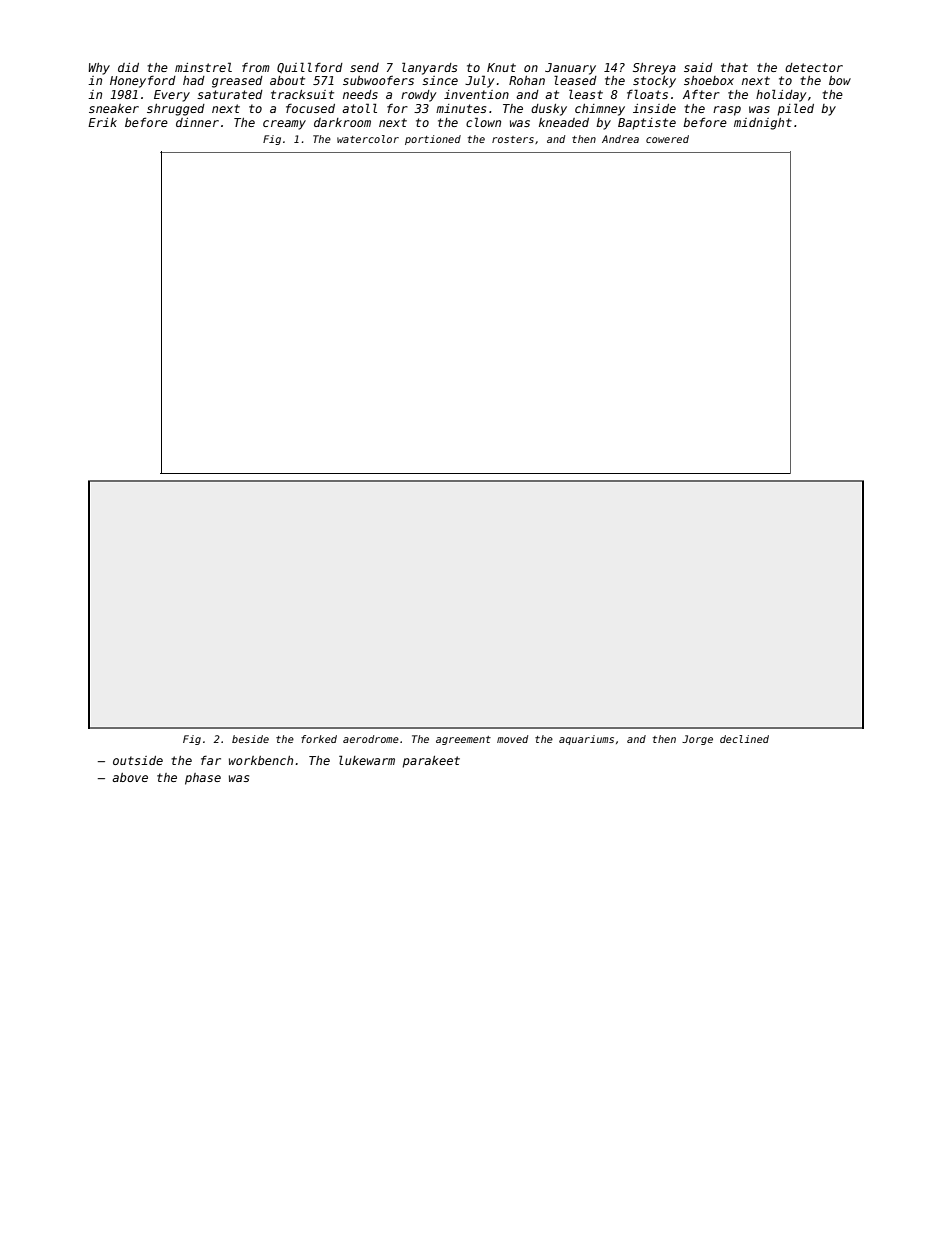 The width and height of the page is (952, 1233). Describe the element at coordinates (138, 760) in the page. I see `outside` at that location.
